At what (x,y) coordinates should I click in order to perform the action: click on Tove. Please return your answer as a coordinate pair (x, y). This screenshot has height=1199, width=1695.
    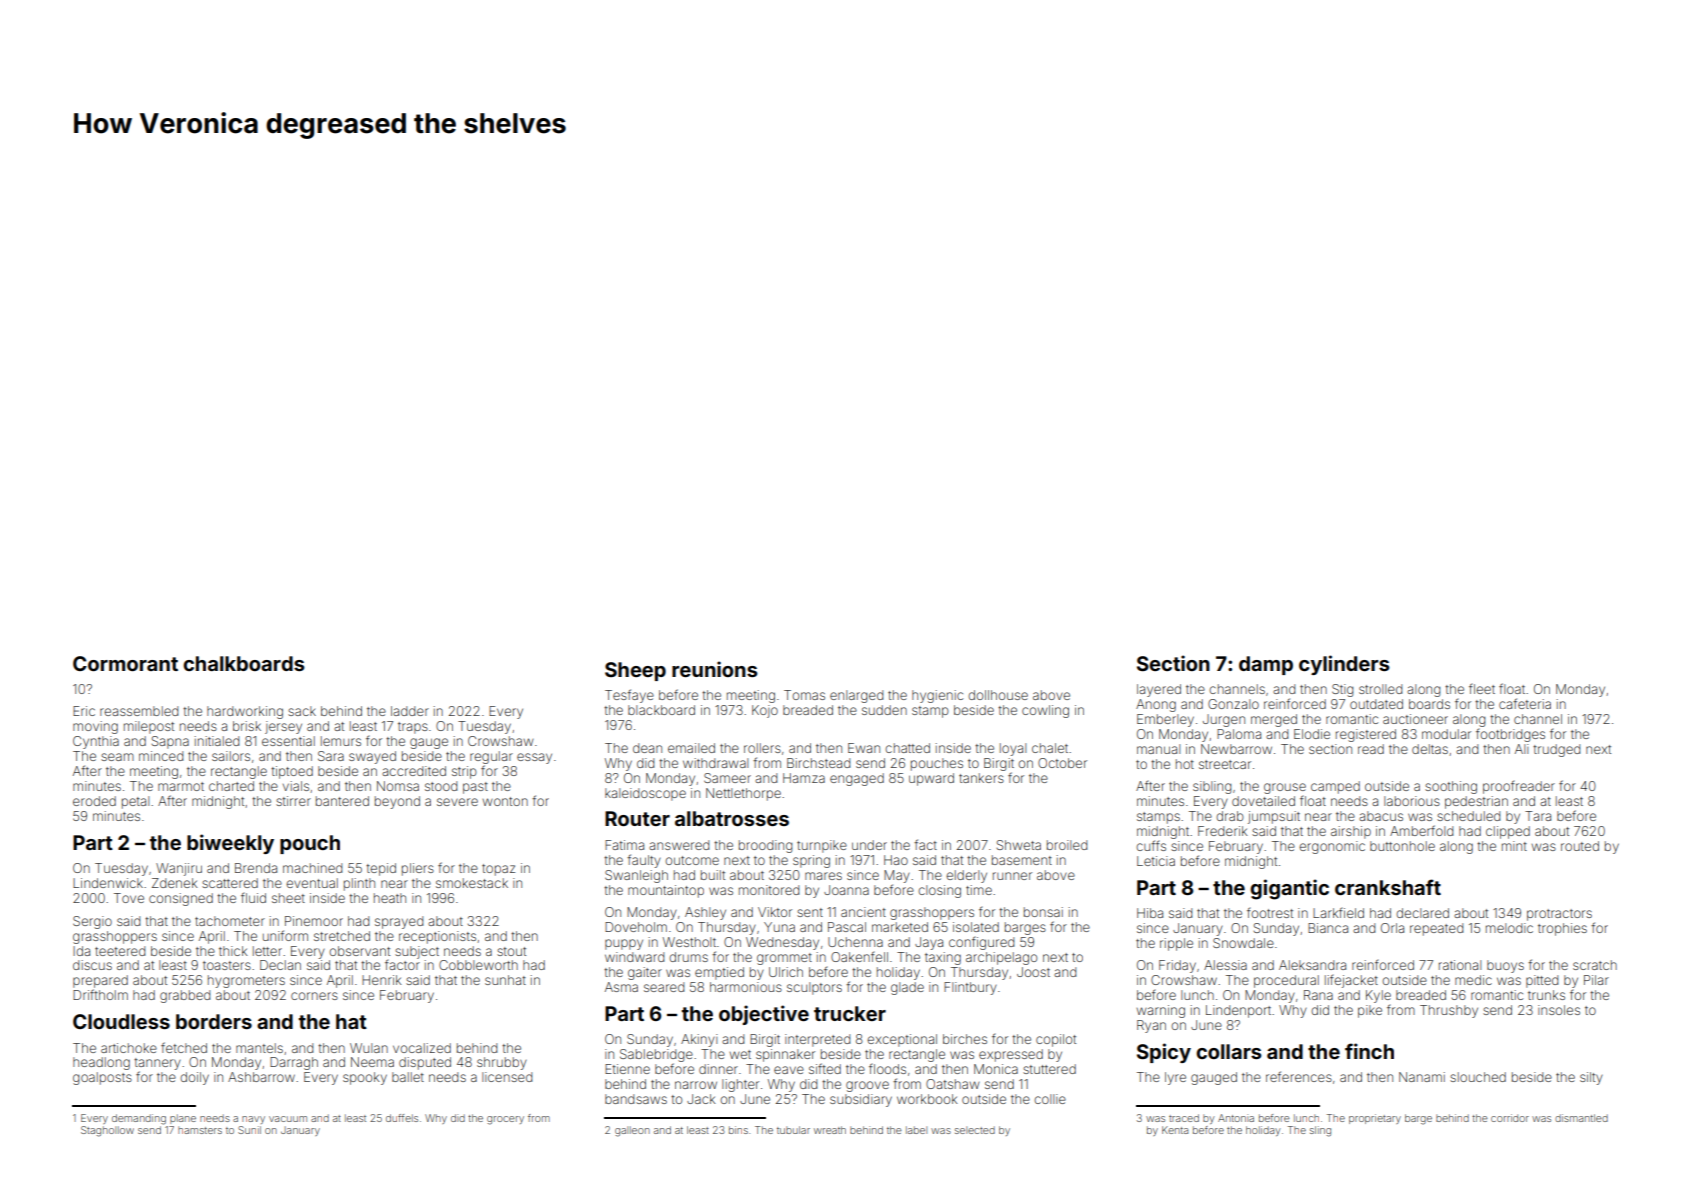
    Looking at the image, I should click on (129, 898).
